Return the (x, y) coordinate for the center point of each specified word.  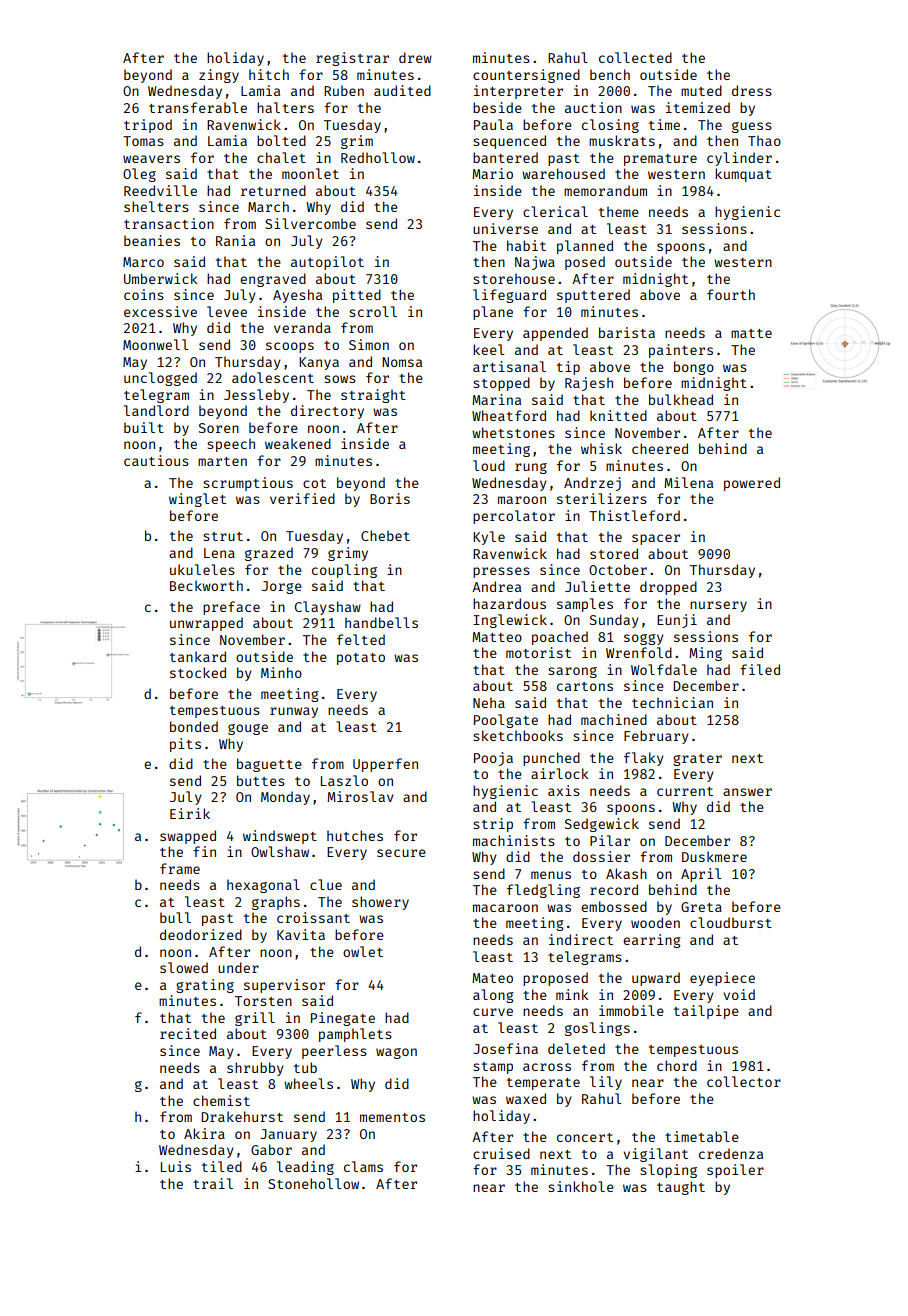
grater (697, 760)
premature (660, 160)
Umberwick (161, 278)
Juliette (597, 586)
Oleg (139, 175)
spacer (656, 539)
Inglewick (510, 621)
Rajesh (589, 384)
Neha (489, 702)
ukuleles (202, 569)
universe (505, 228)
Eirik (190, 813)
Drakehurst (242, 1116)
